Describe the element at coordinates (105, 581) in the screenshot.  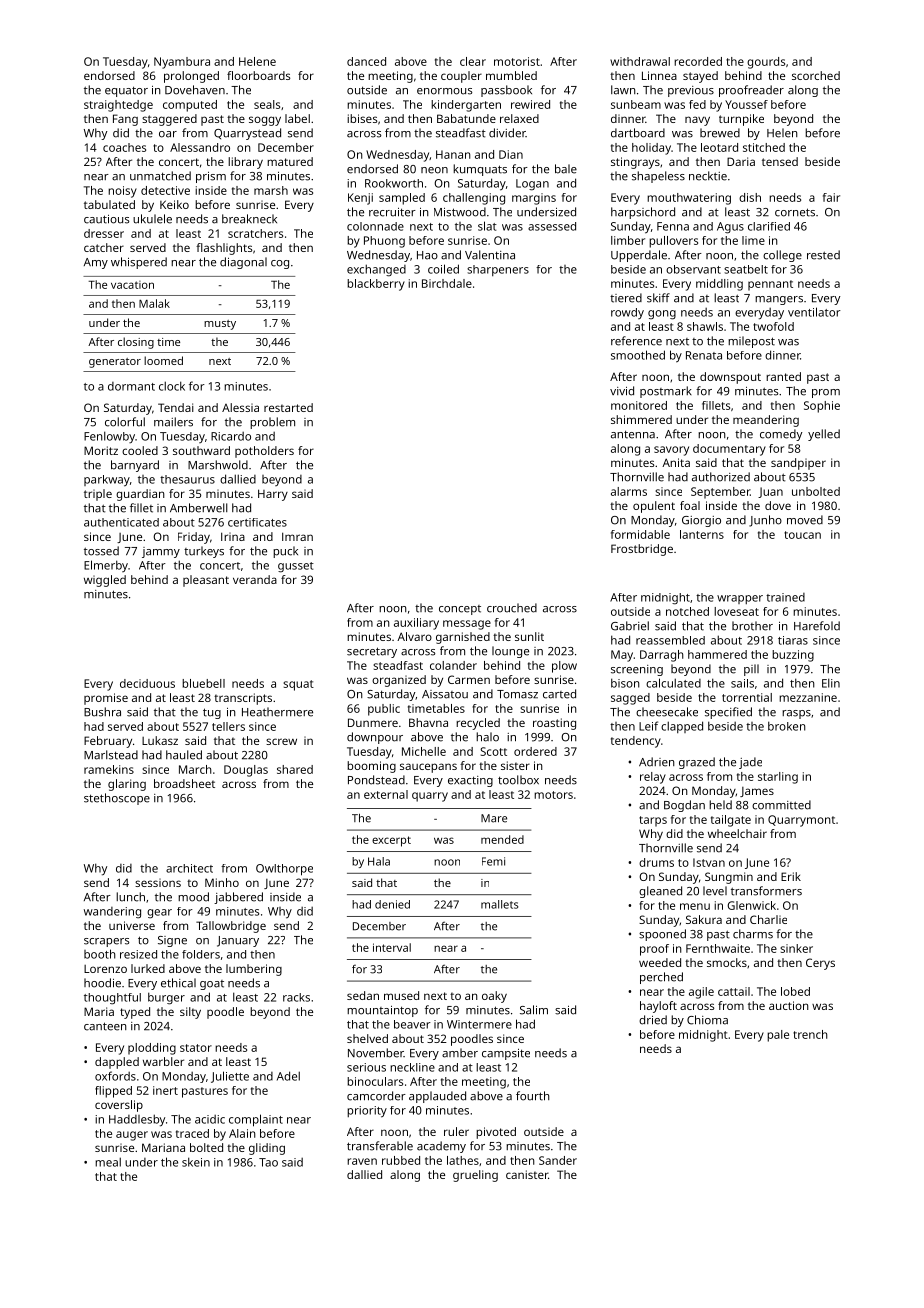
I see `wiggled` at that location.
